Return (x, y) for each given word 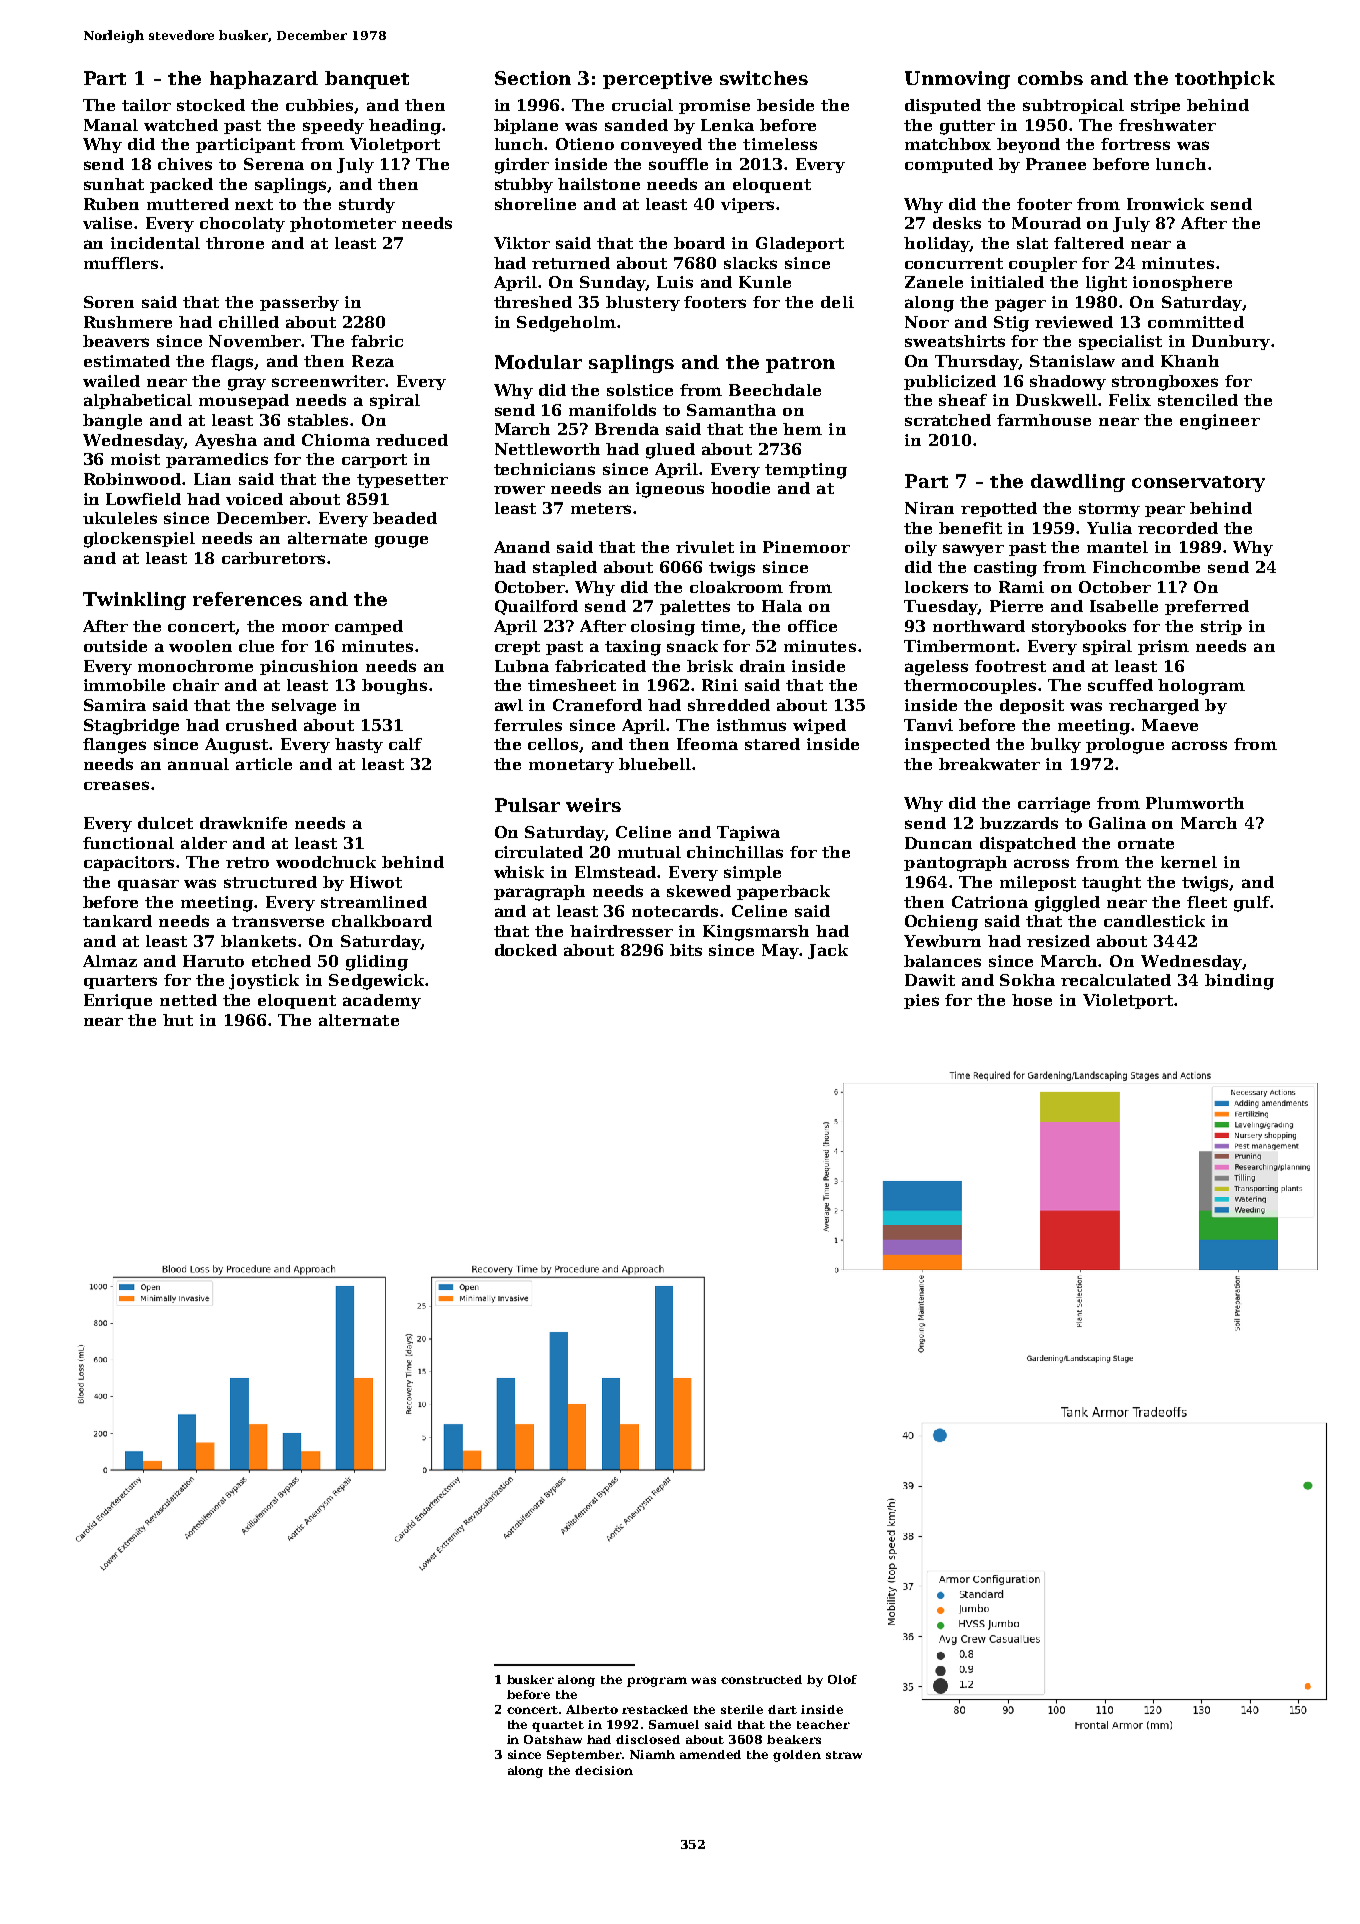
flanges (114, 746)
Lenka (727, 125)
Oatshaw (553, 1739)
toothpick (1225, 80)
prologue (1125, 746)
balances (942, 961)
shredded (729, 705)
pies (921, 1001)
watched (181, 125)
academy (382, 1001)
